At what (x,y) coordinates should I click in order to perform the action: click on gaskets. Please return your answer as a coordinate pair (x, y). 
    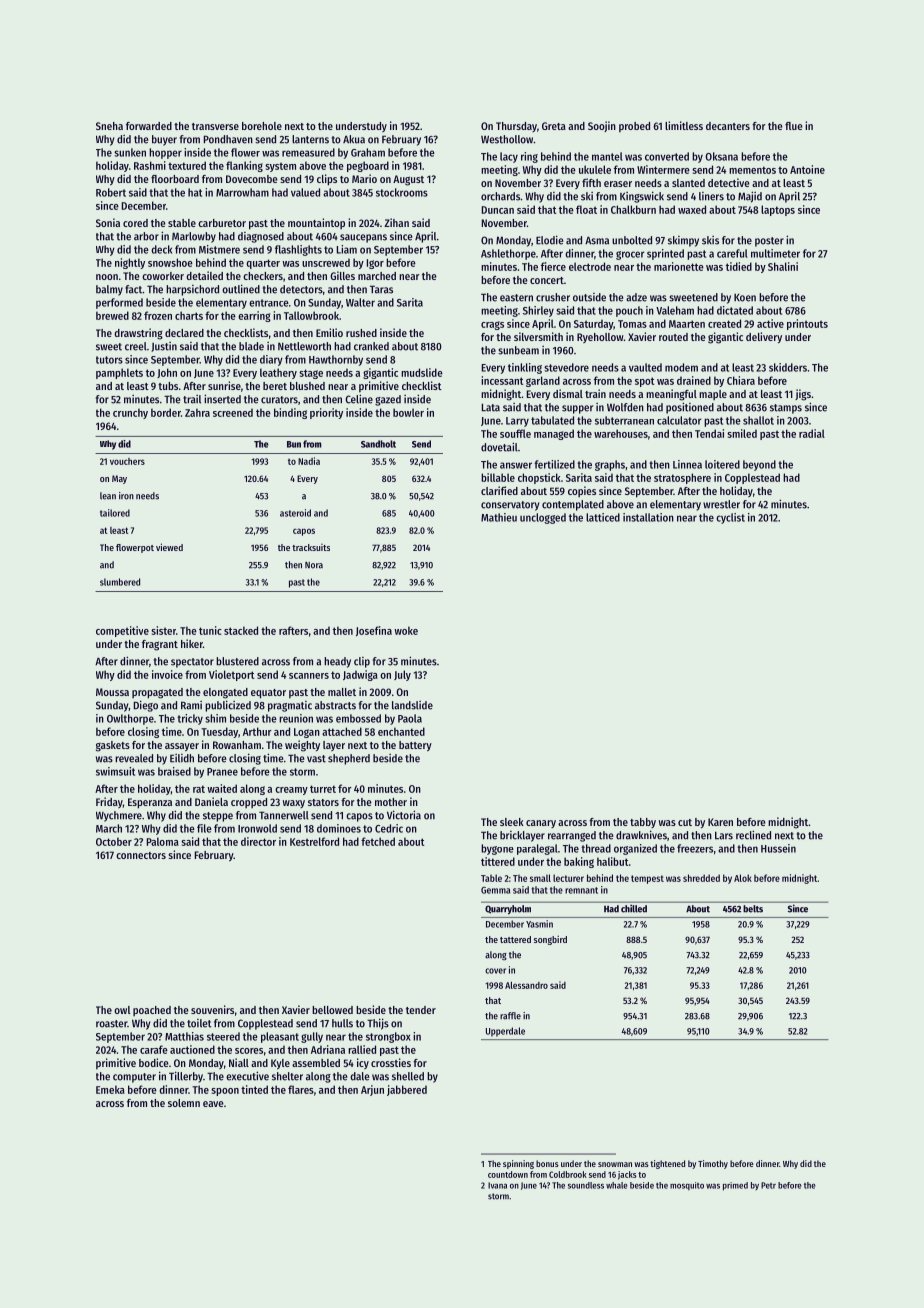
    Looking at the image, I should click on (113, 746).
